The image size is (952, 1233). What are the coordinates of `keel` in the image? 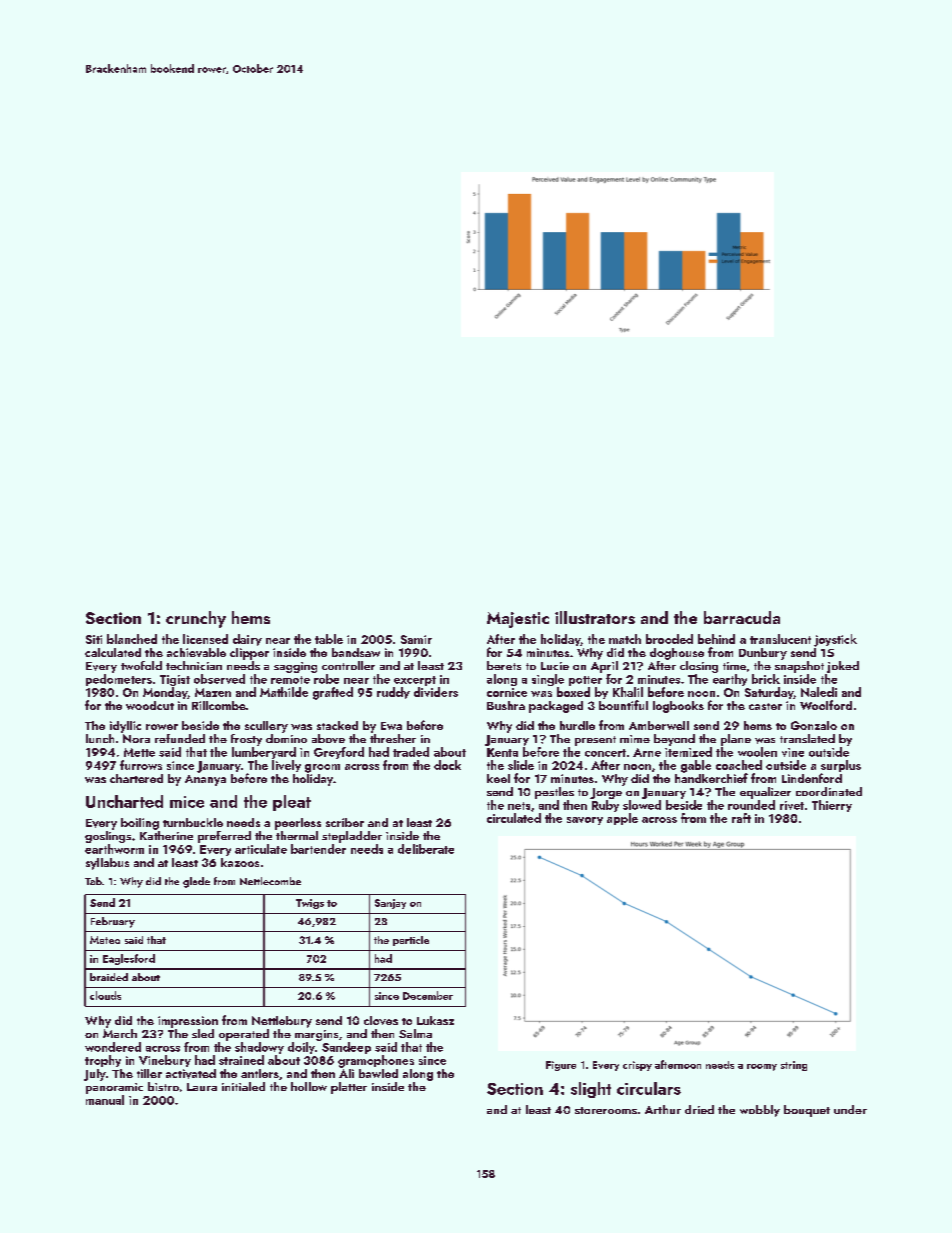 It's located at (498, 778).
